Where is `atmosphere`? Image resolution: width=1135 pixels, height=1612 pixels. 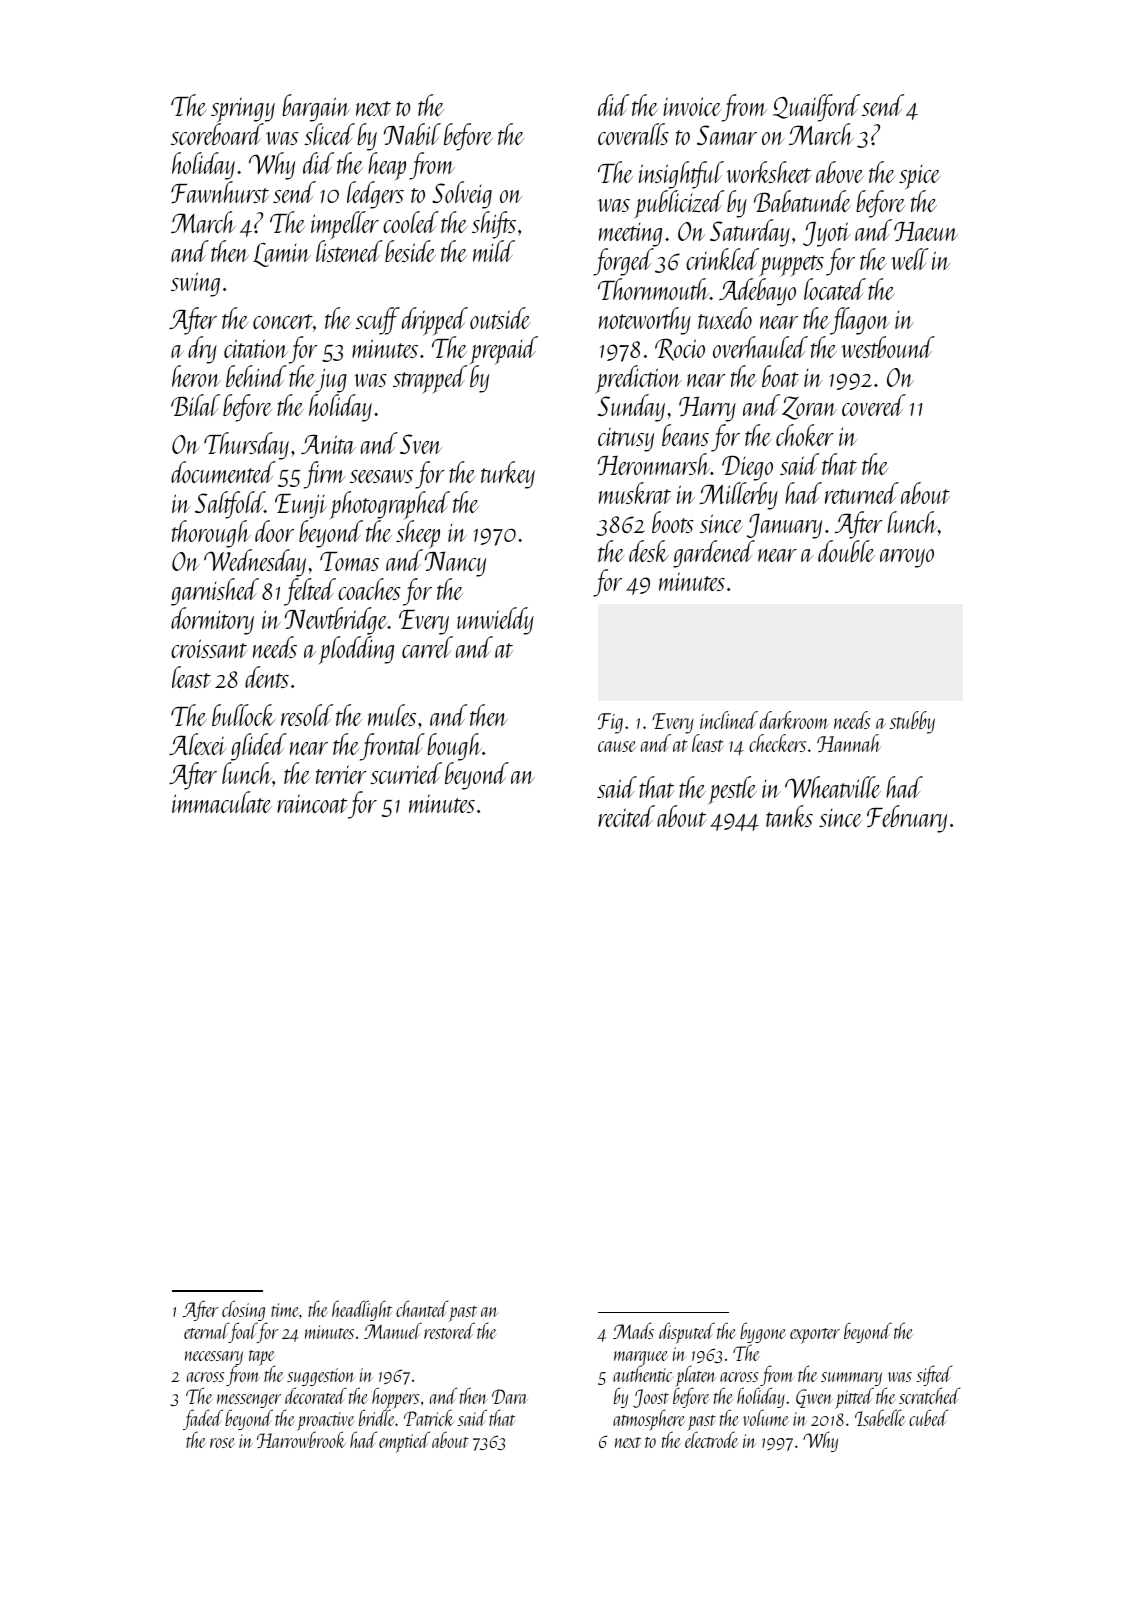 atmosphere is located at coordinates (648, 1421).
